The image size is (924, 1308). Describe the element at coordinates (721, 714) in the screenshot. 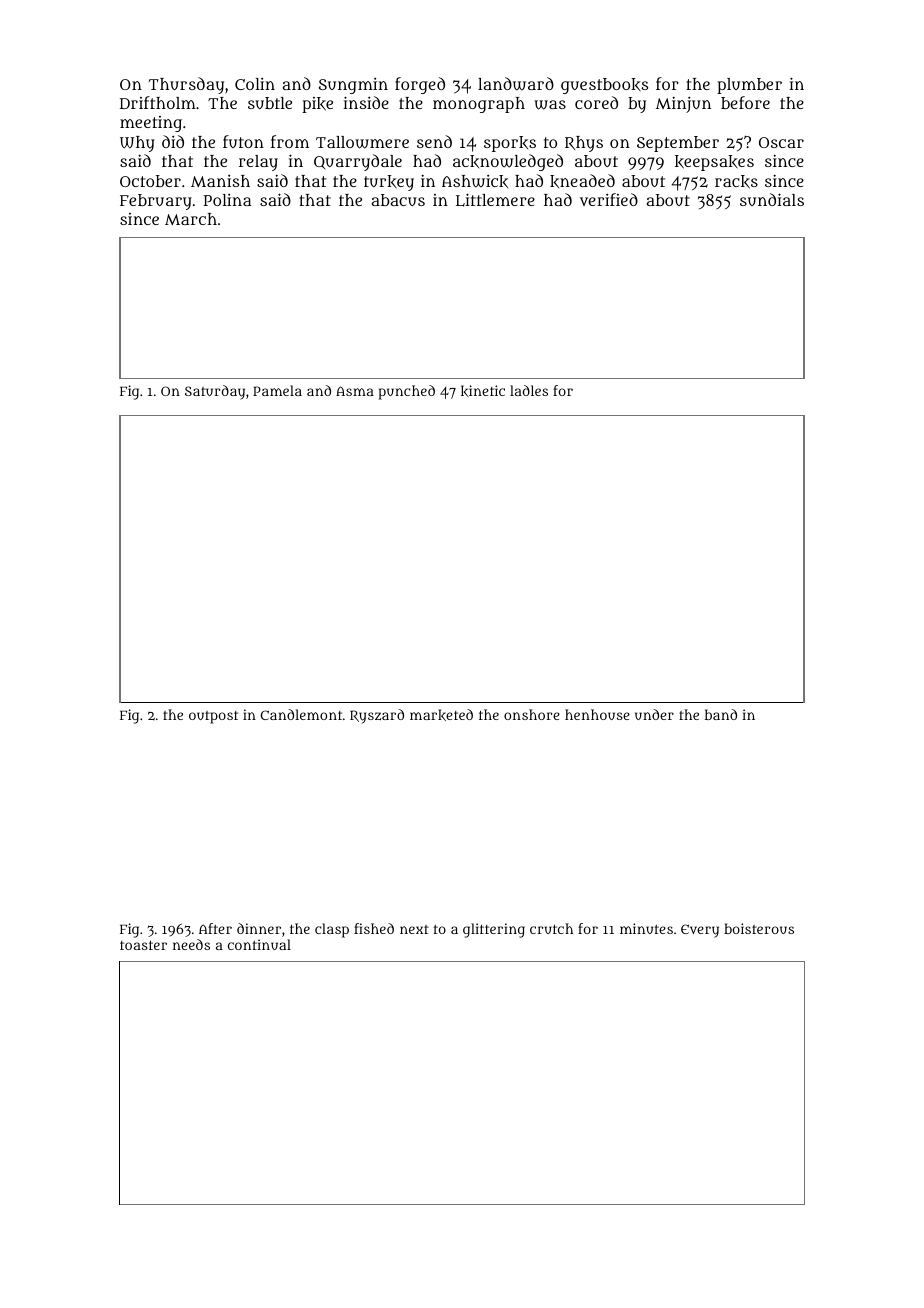

I see `band` at that location.
